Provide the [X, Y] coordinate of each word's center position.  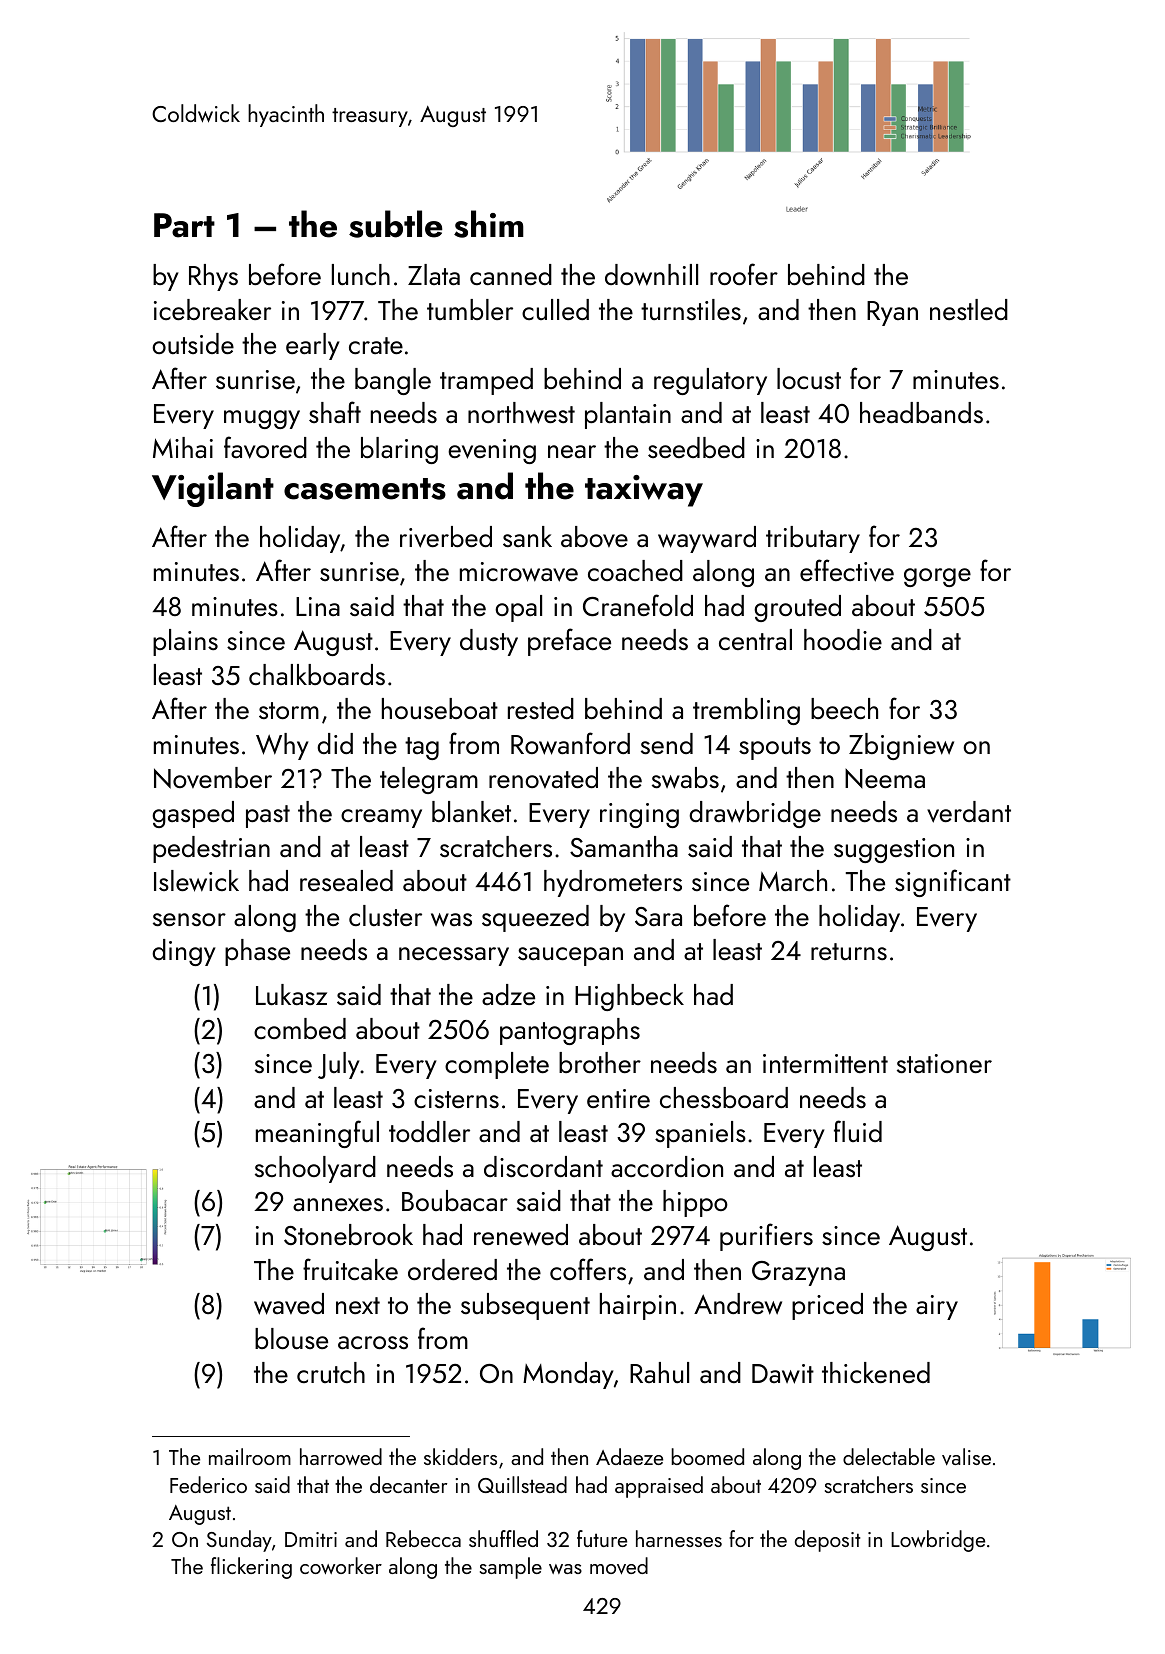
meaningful [317, 1134]
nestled [969, 309]
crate [376, 345]
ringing [639, 815]
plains [185, 642]
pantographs [570, 1031]
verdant [969, 812]
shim [489, 224]
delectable [889, 1456]
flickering [251, 1568]
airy [937, 1307]
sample [511, 1568]
